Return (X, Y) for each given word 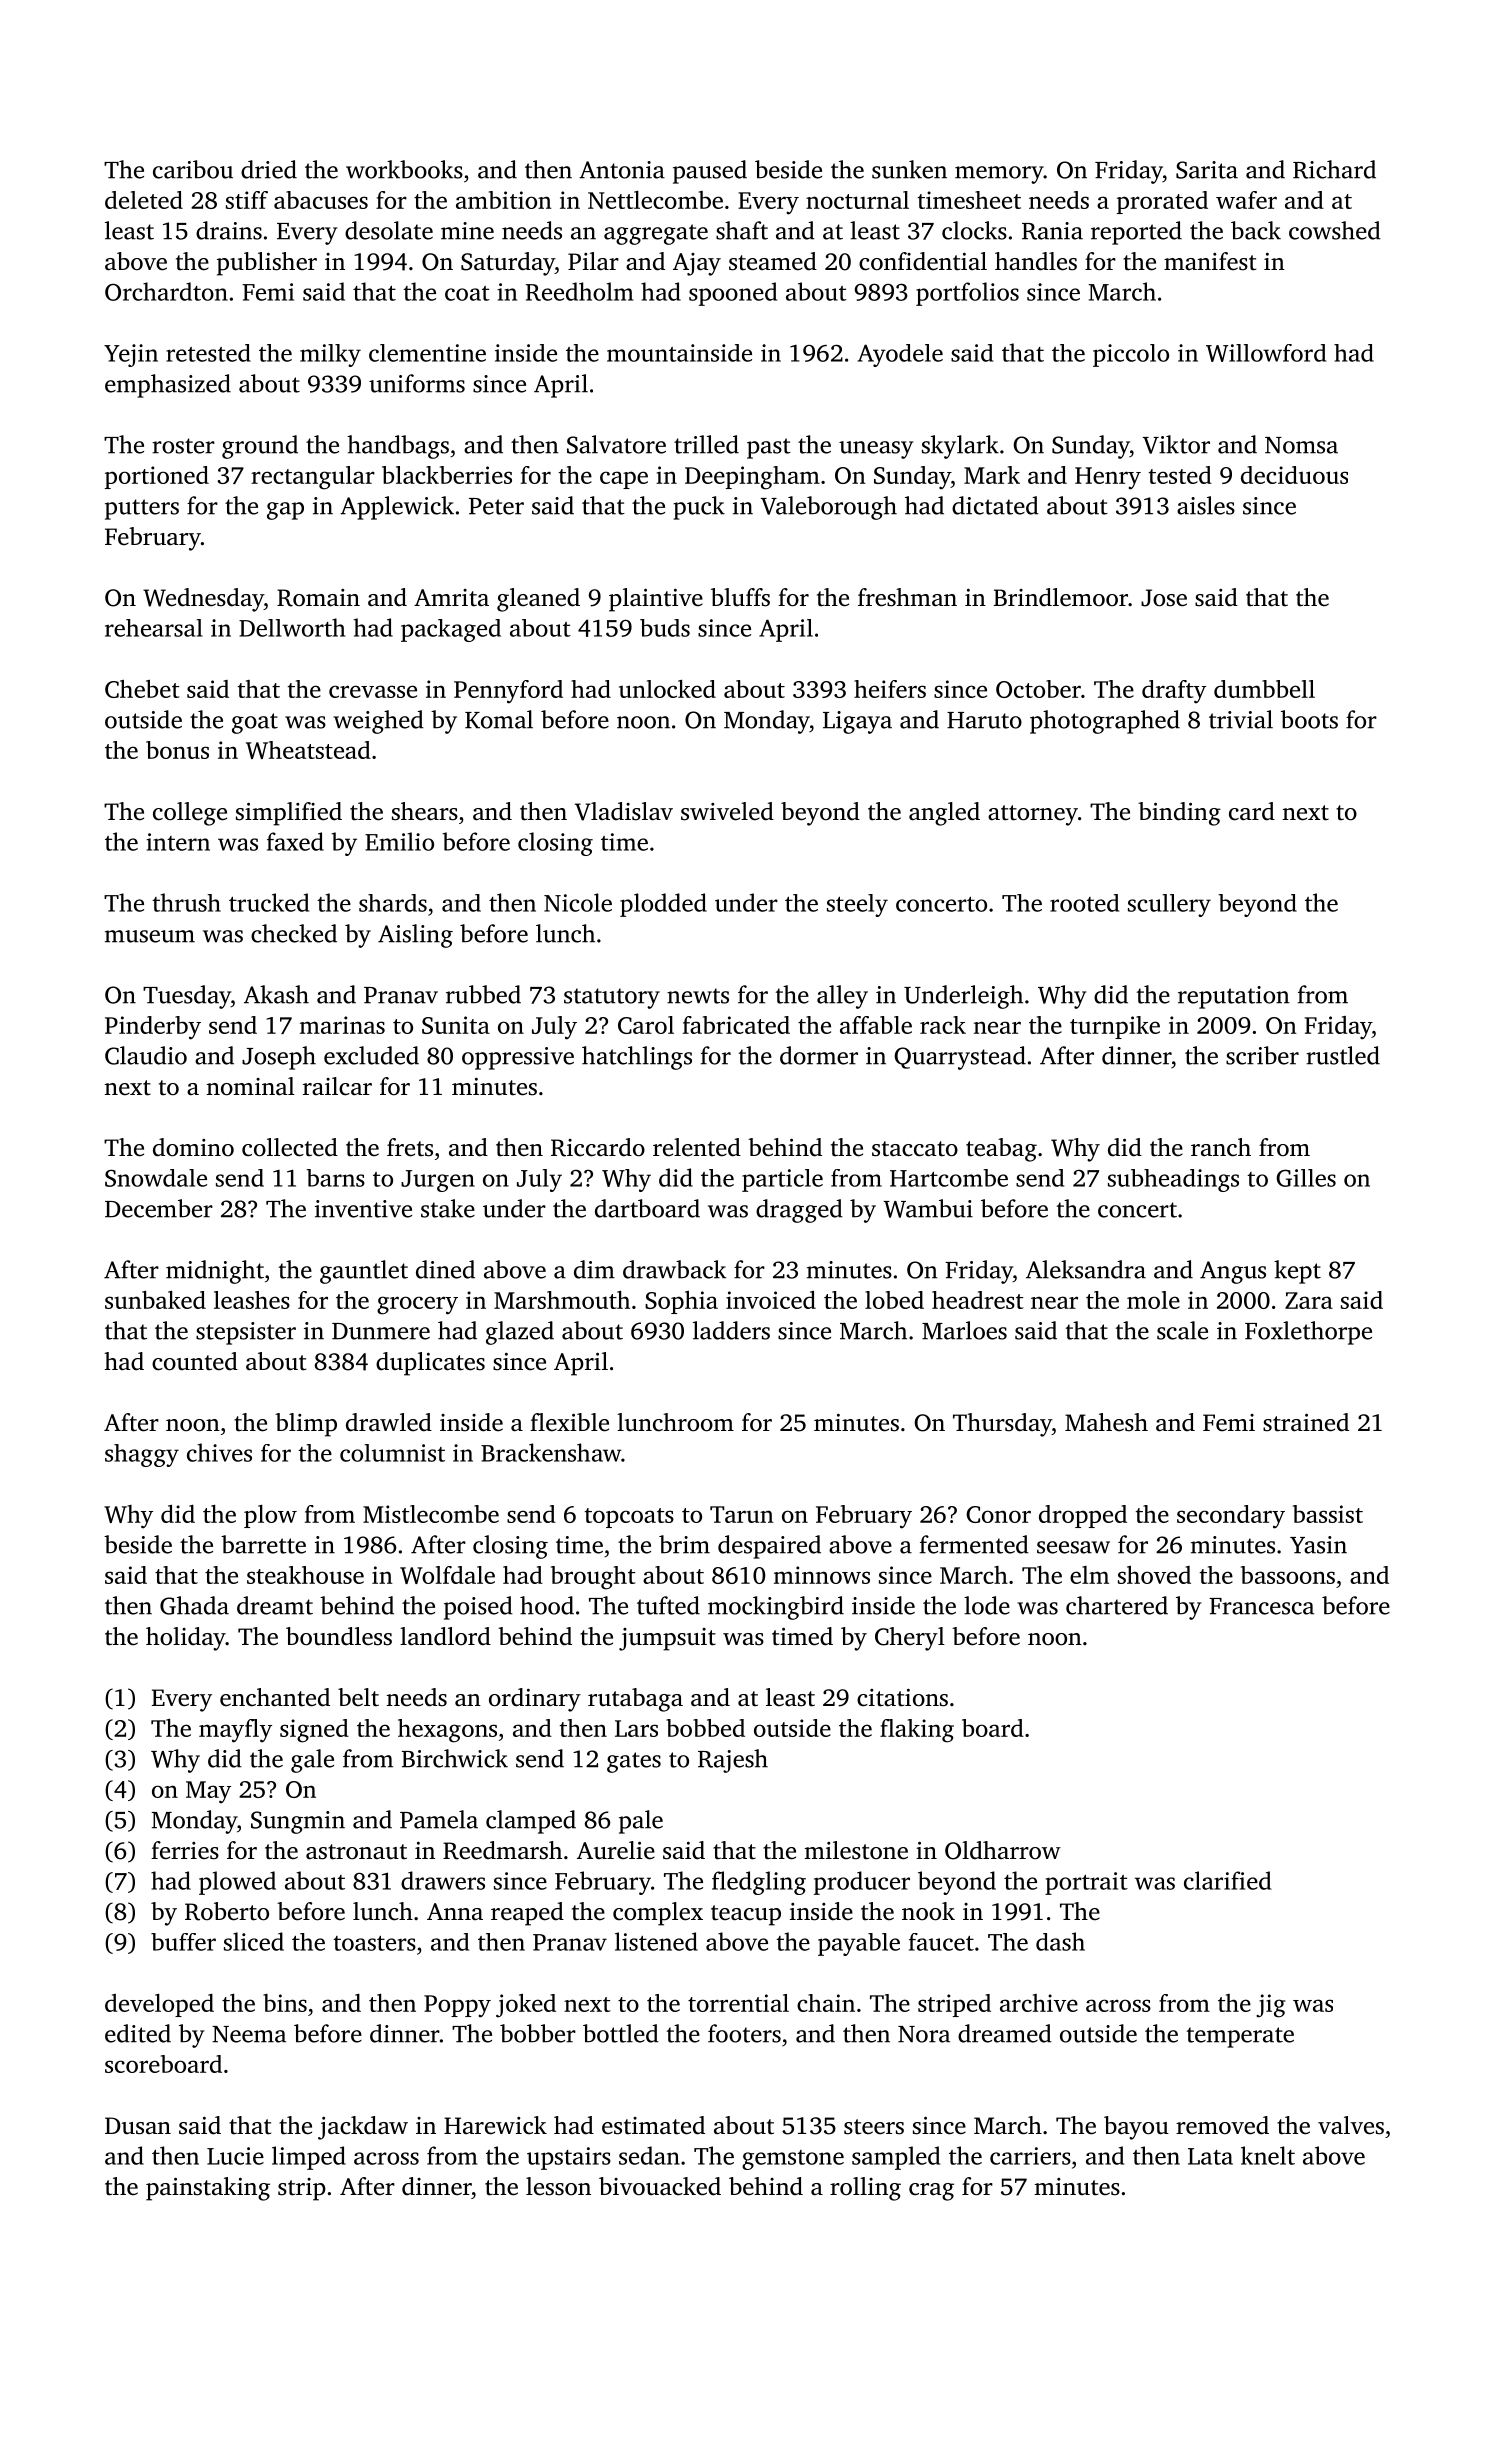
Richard (1334, 169)
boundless (339, 1636)
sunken (909, 169)
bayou (1136, 2128)
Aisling (415, 936)
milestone (856, 1850)
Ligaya (857, 722)
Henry (1108, 478)
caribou (193, 169)
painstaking (208, 2189)
